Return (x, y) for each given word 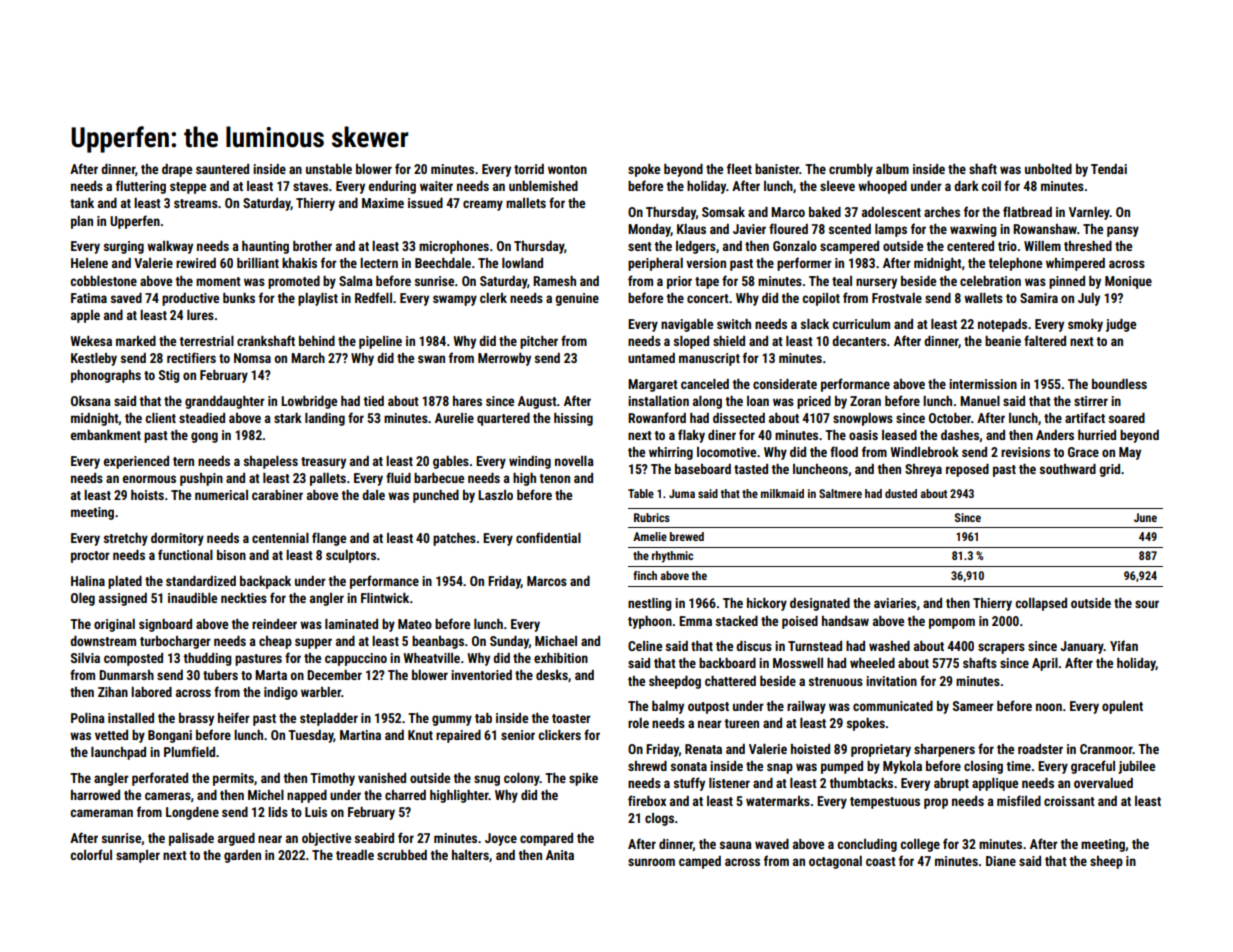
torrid (529, 169)
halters (470, 855)
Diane (1001, 861)
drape (177, 170)
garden (242, 856)
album (892, 169)
